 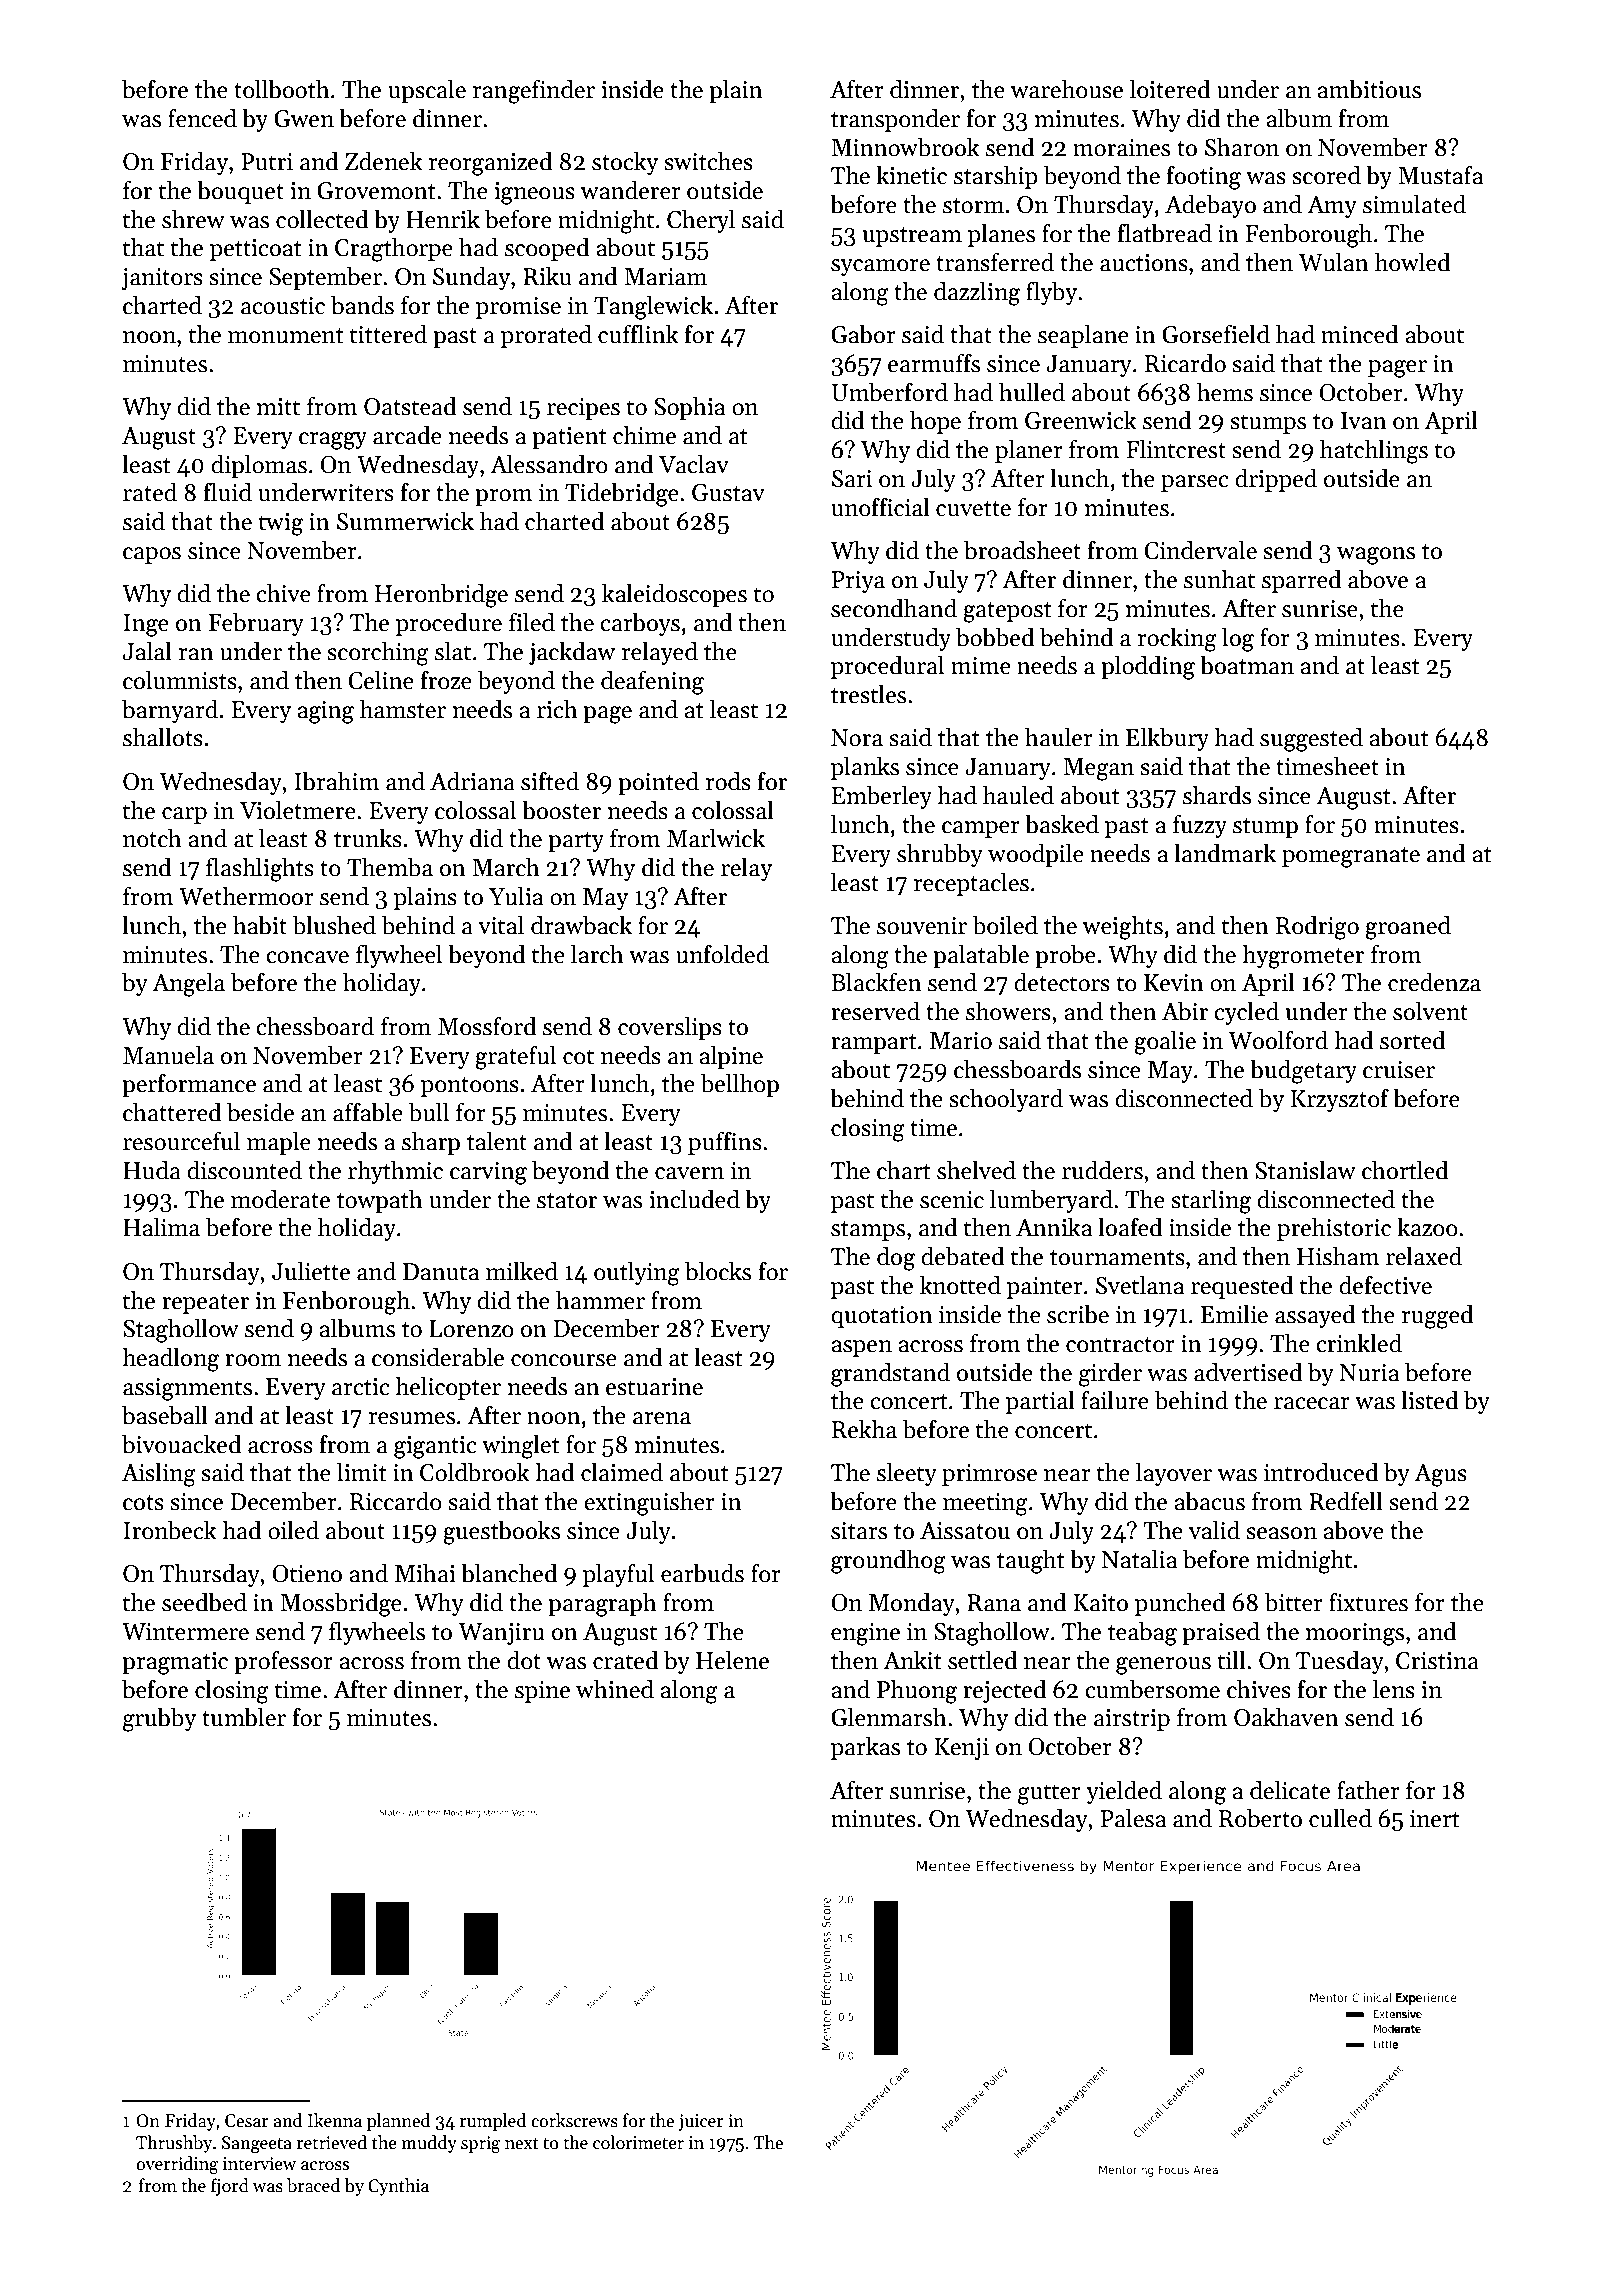 I want to click on detectors, so click(x=1062, y=982).
